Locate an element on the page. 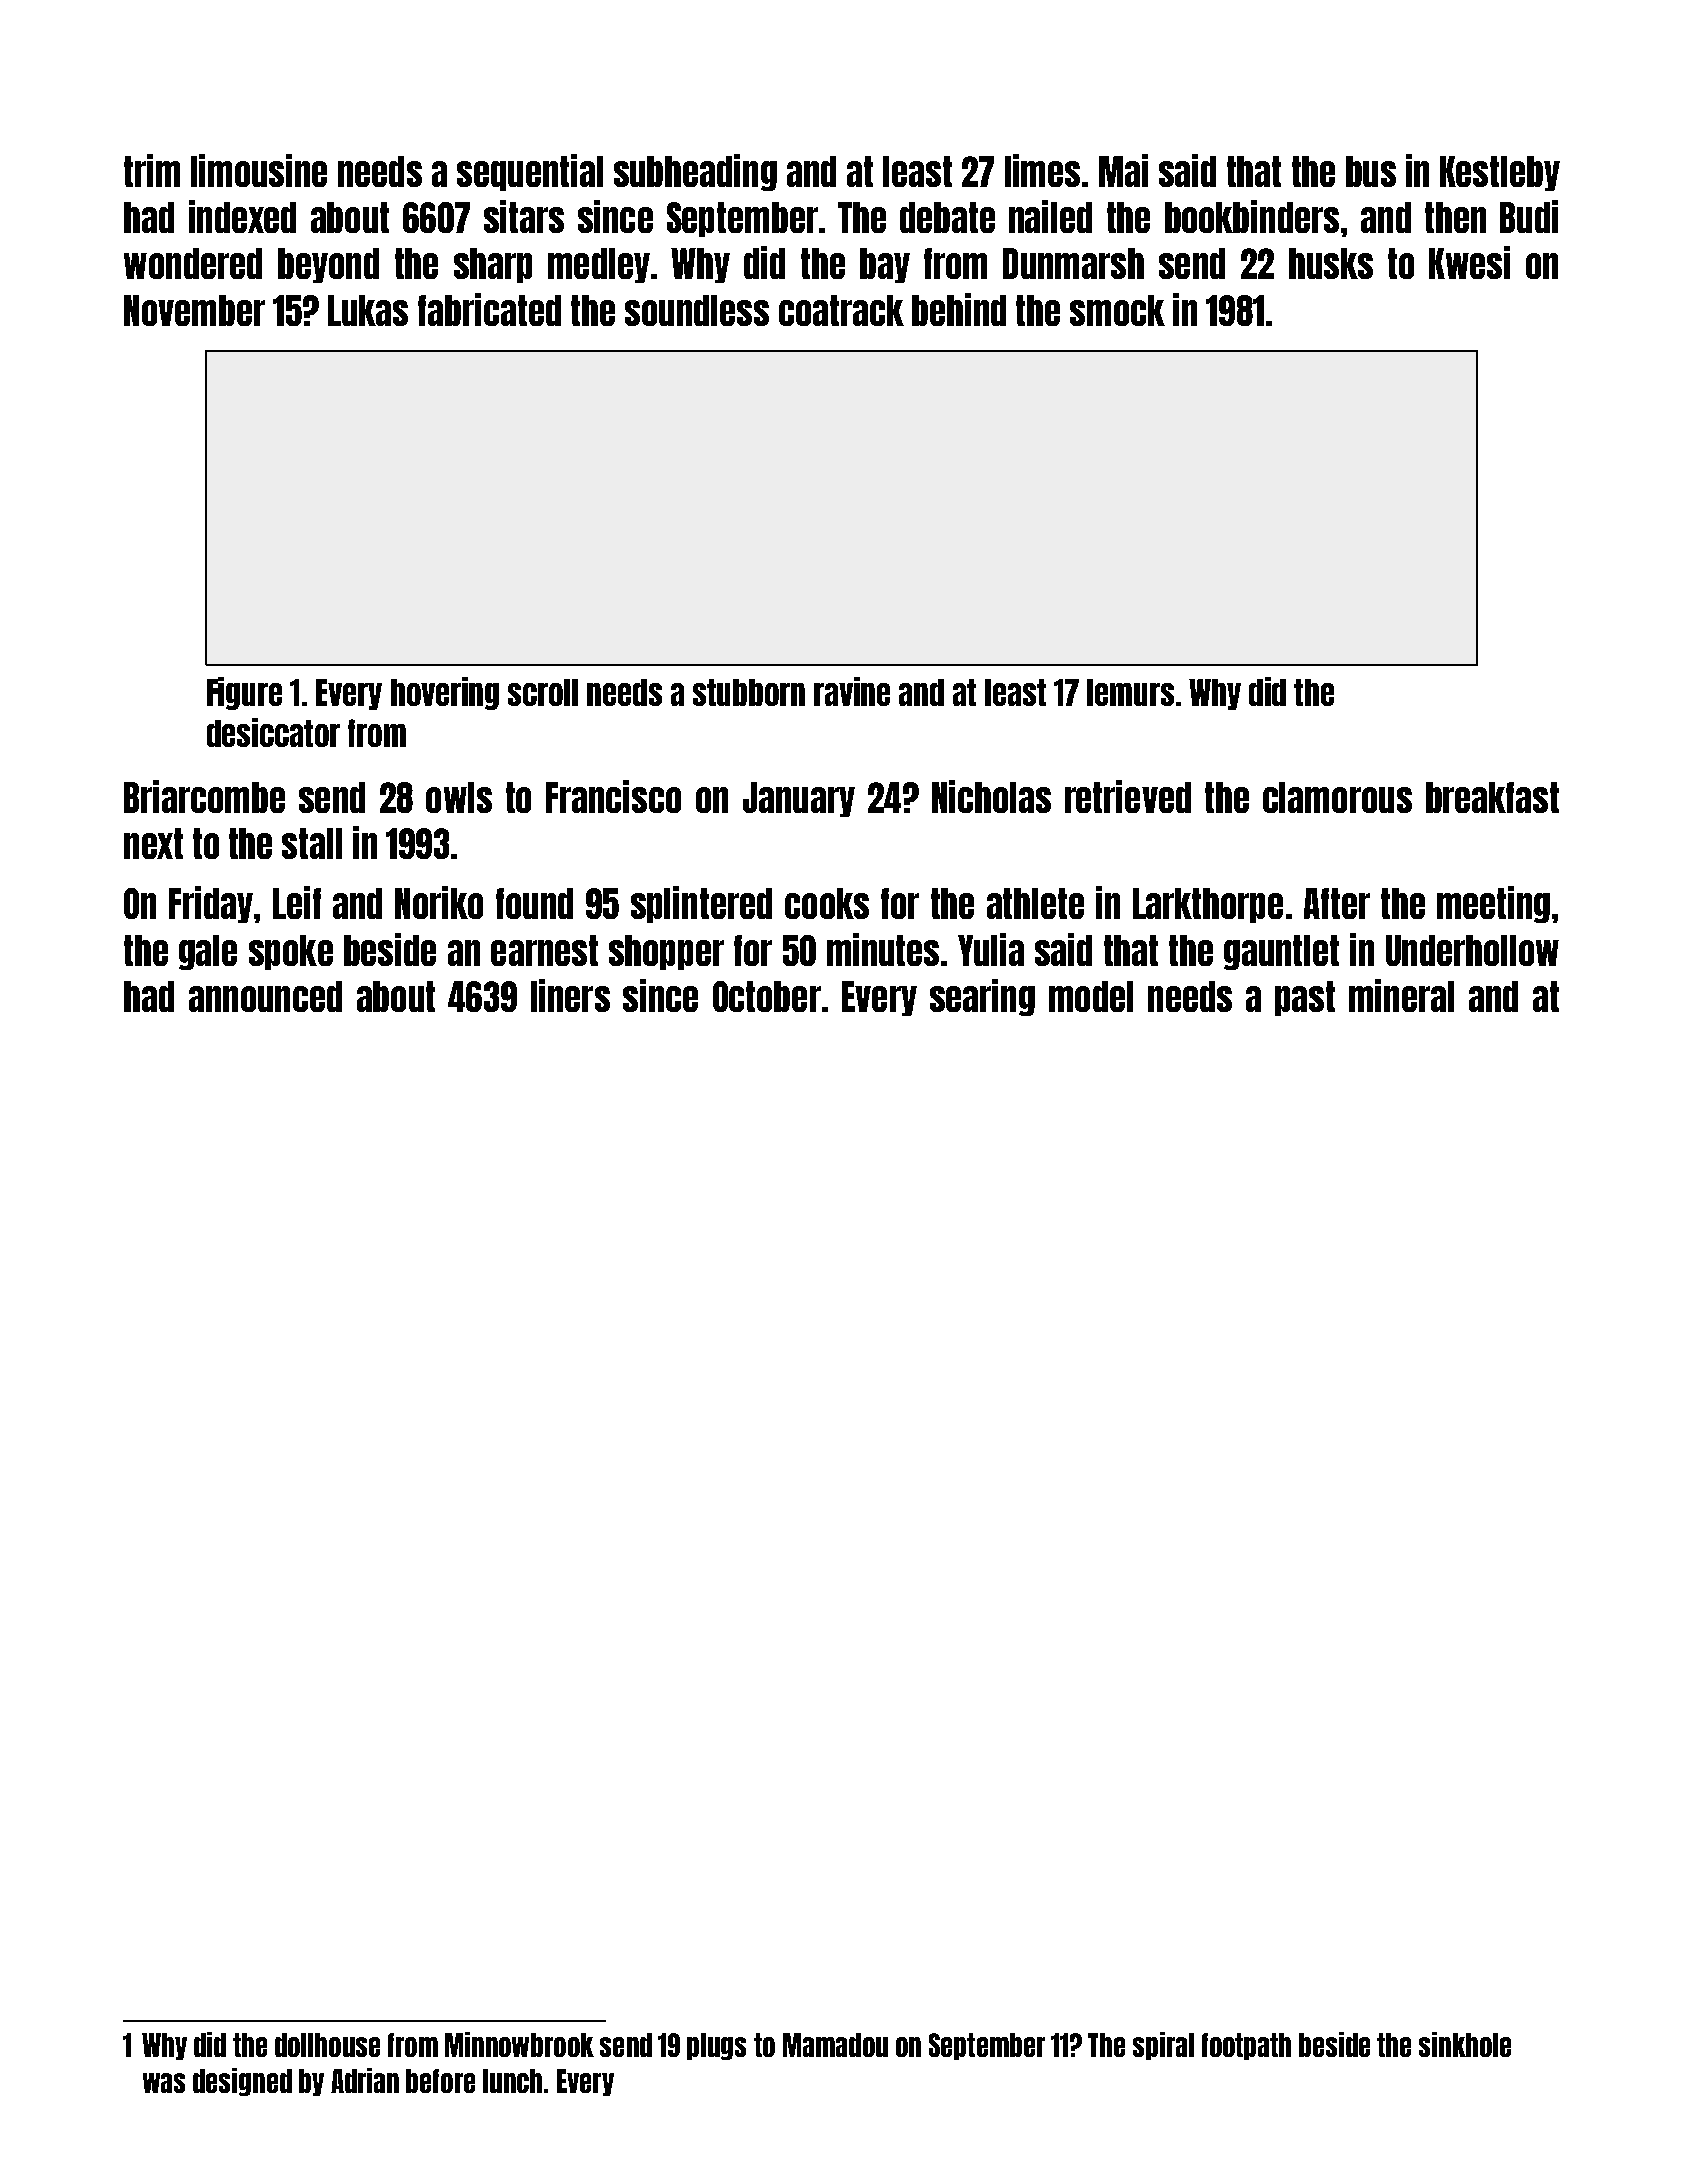 This document has height=2178, width=1683. January is located at coordinates (799, 799).
